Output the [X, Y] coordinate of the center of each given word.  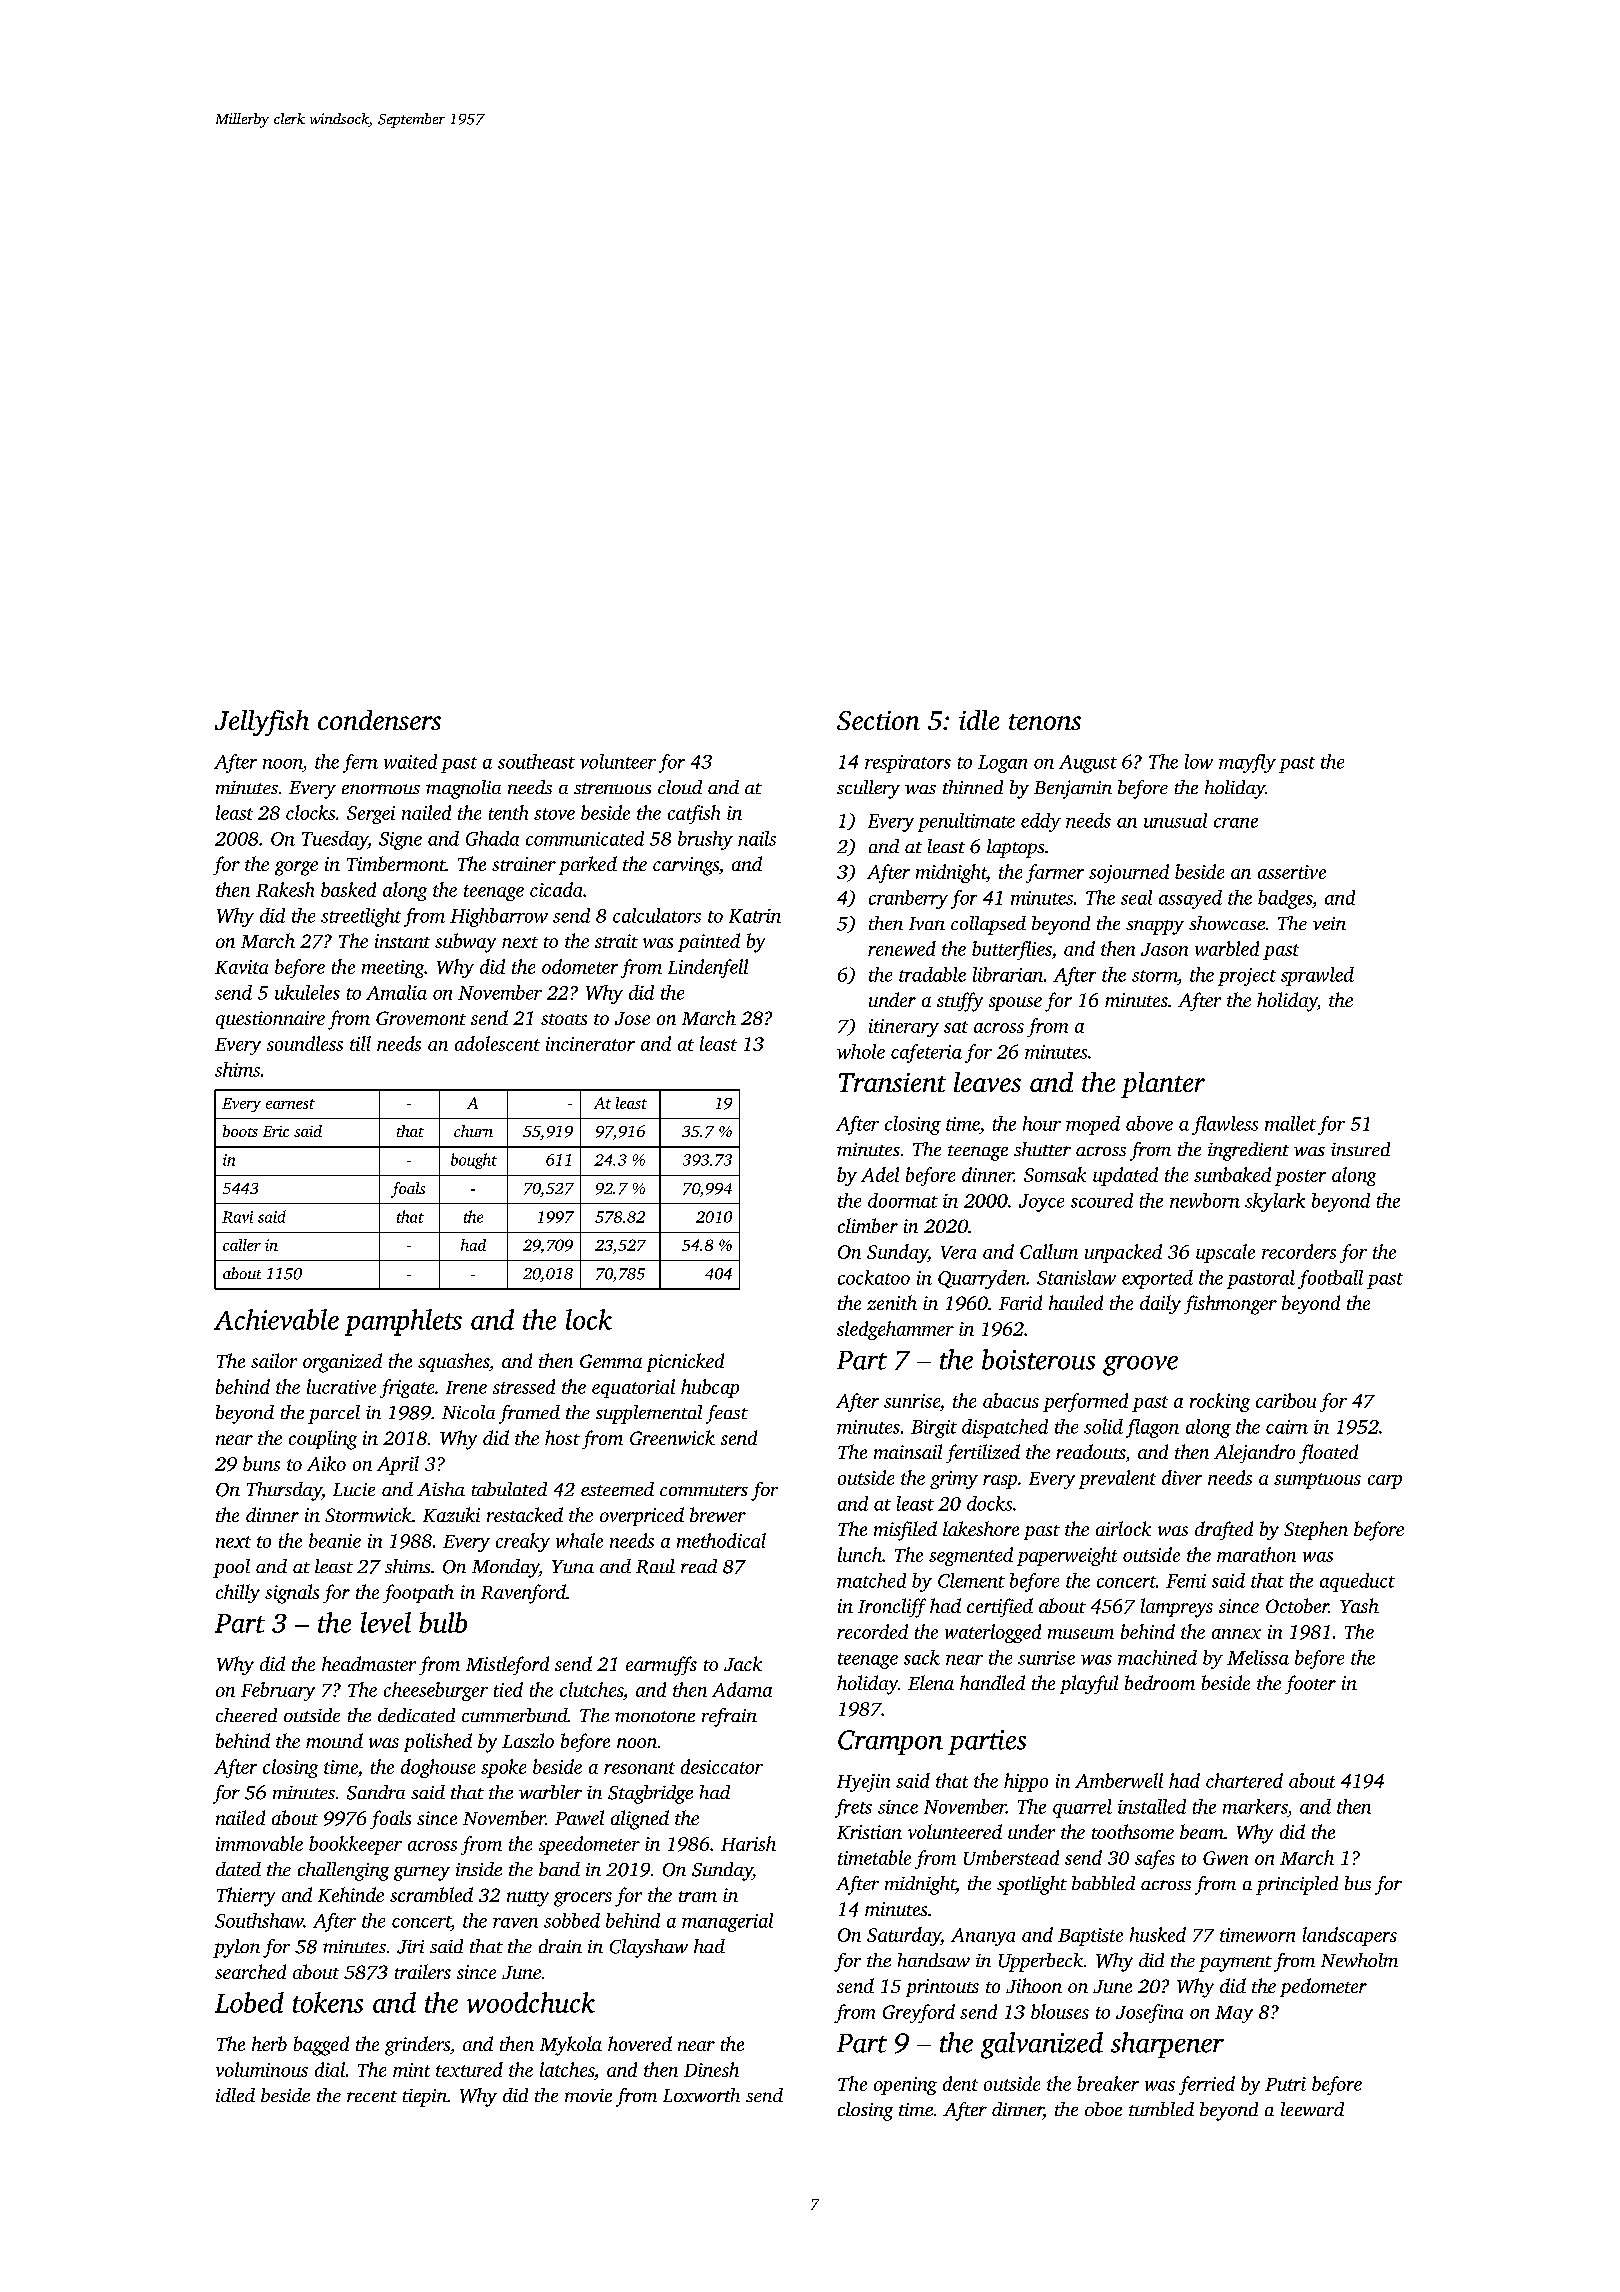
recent [372, 2096]
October [1297, 1605]
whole [861, 1051]
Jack [743, 1663]
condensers [379, 720]
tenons [1045, 722]
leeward [1312, 2109]
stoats [564, 1019]
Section [878, 720]
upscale [1225, 1253]
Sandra [376, 1792]
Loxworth [701, 2095]
